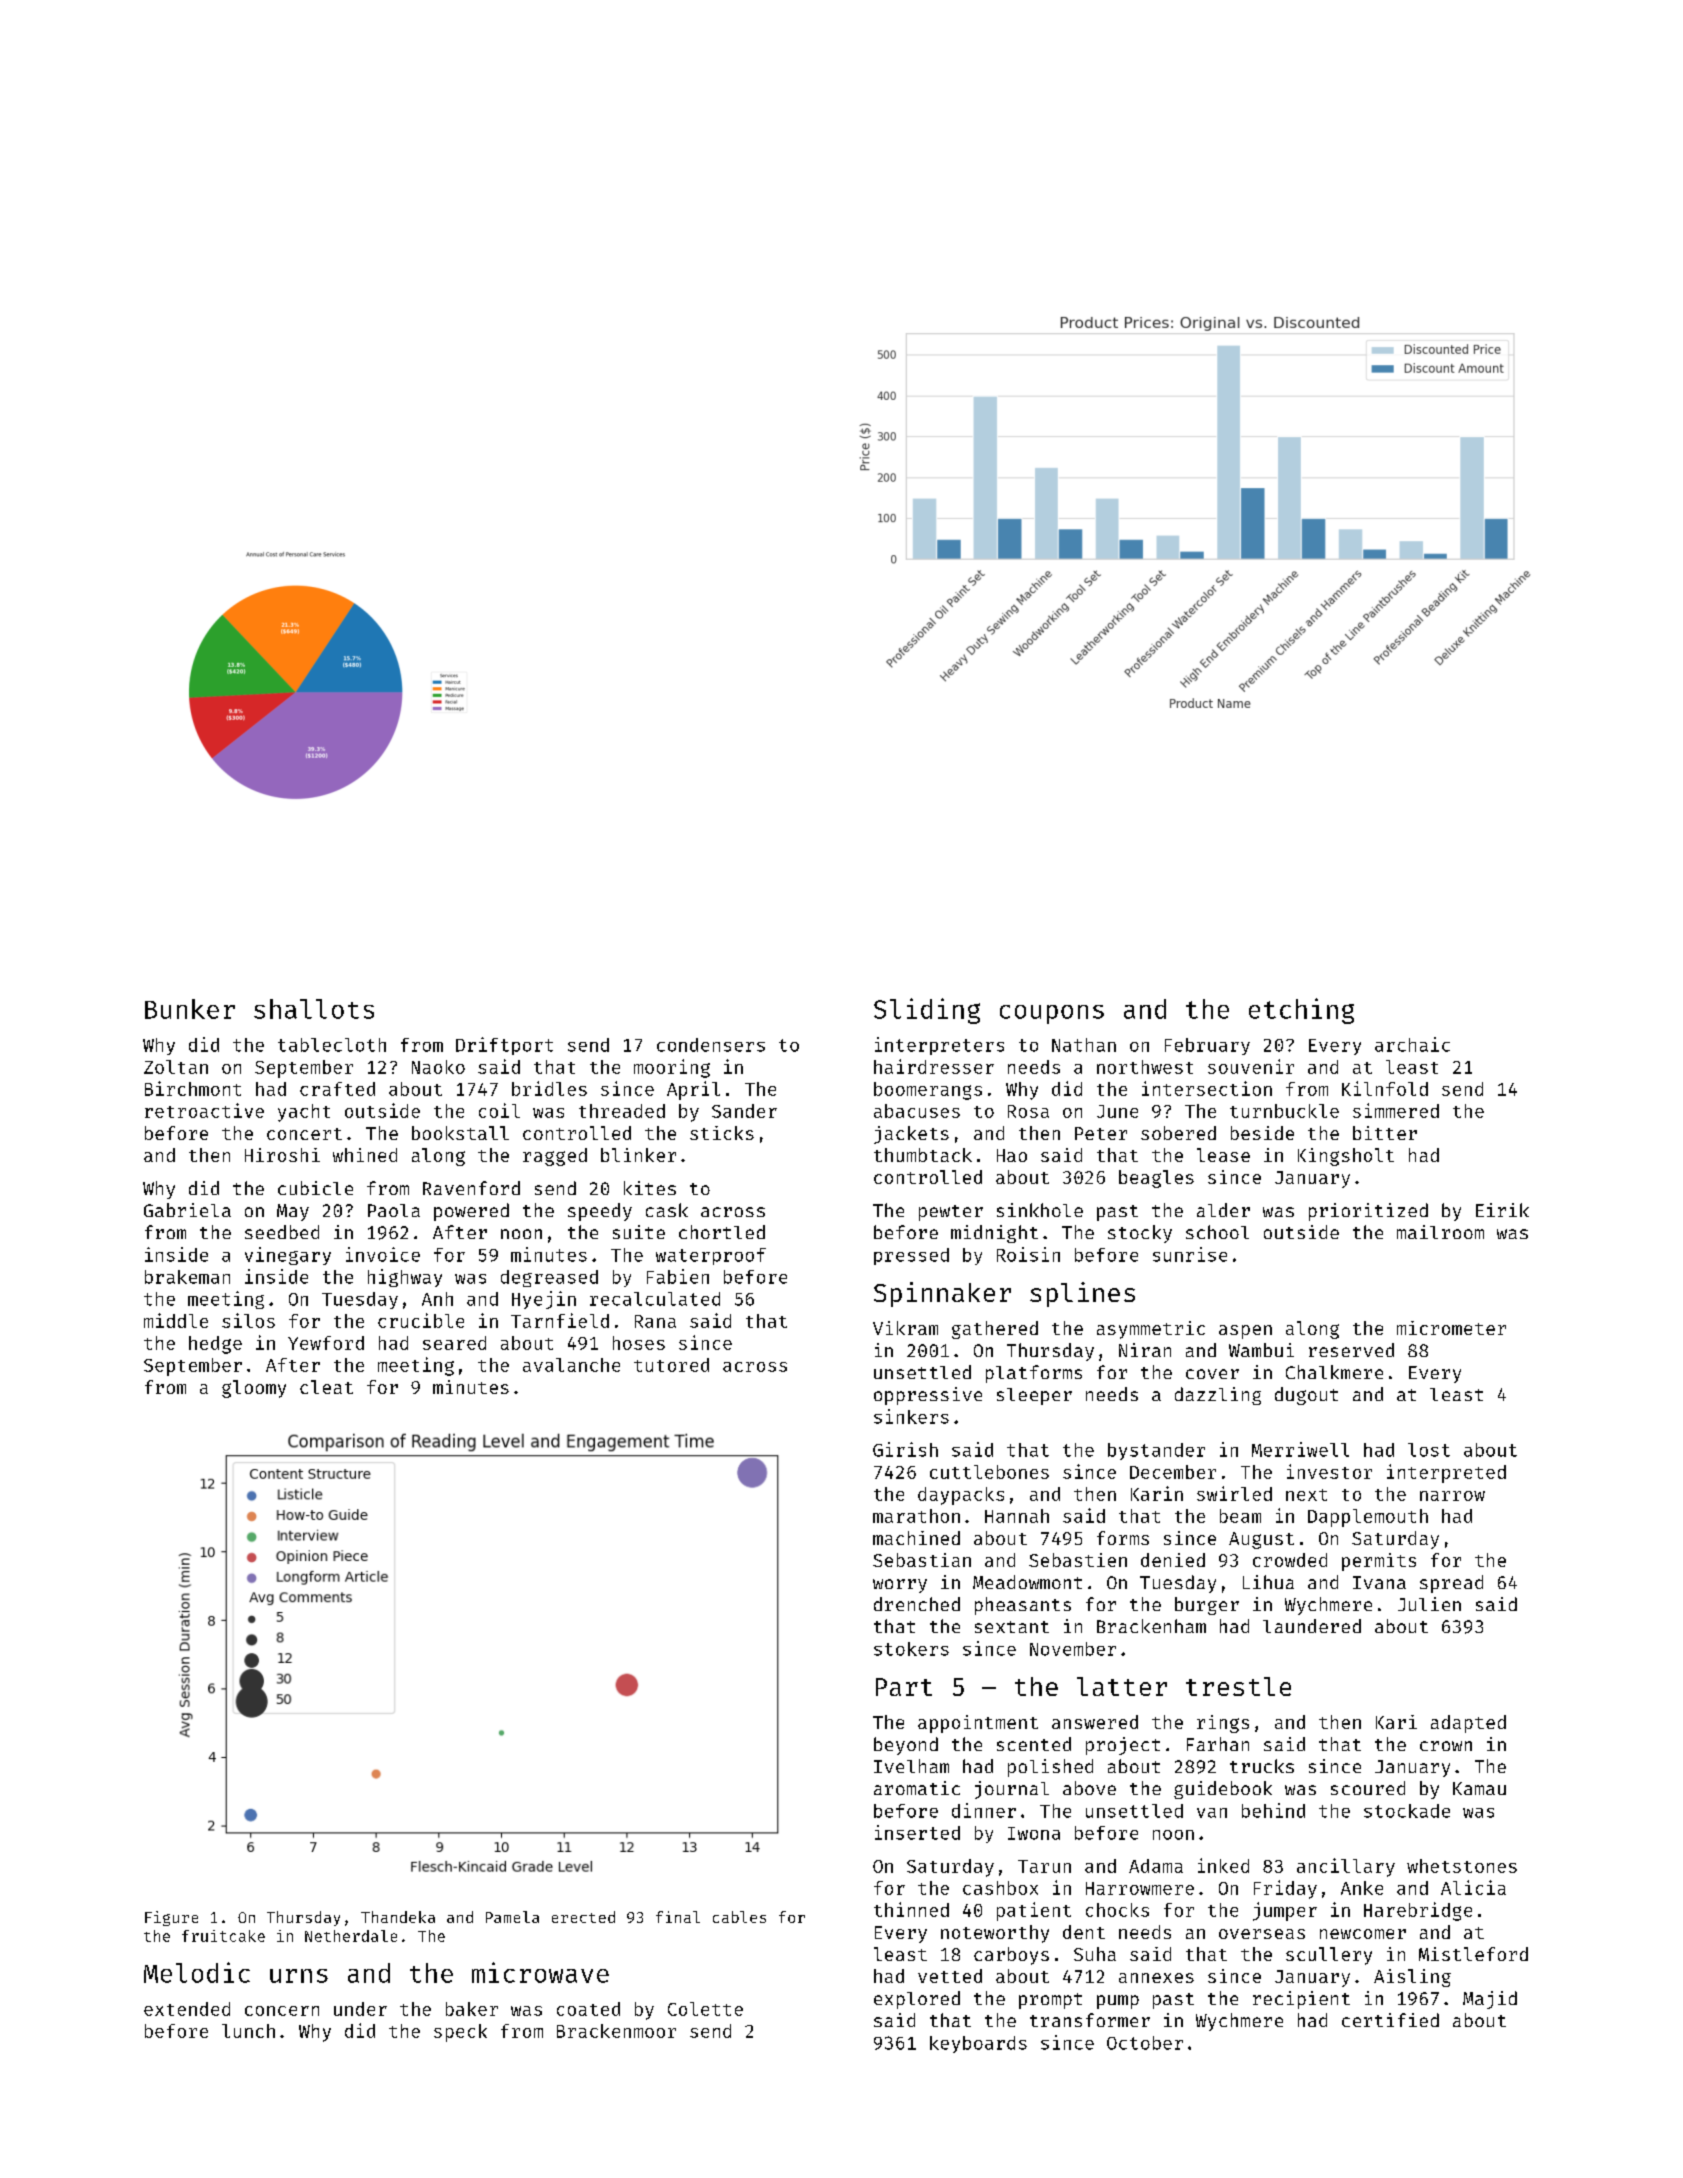  Describe the element at coordinates (248, 2031) in the image. I see `lunch` at that location.
